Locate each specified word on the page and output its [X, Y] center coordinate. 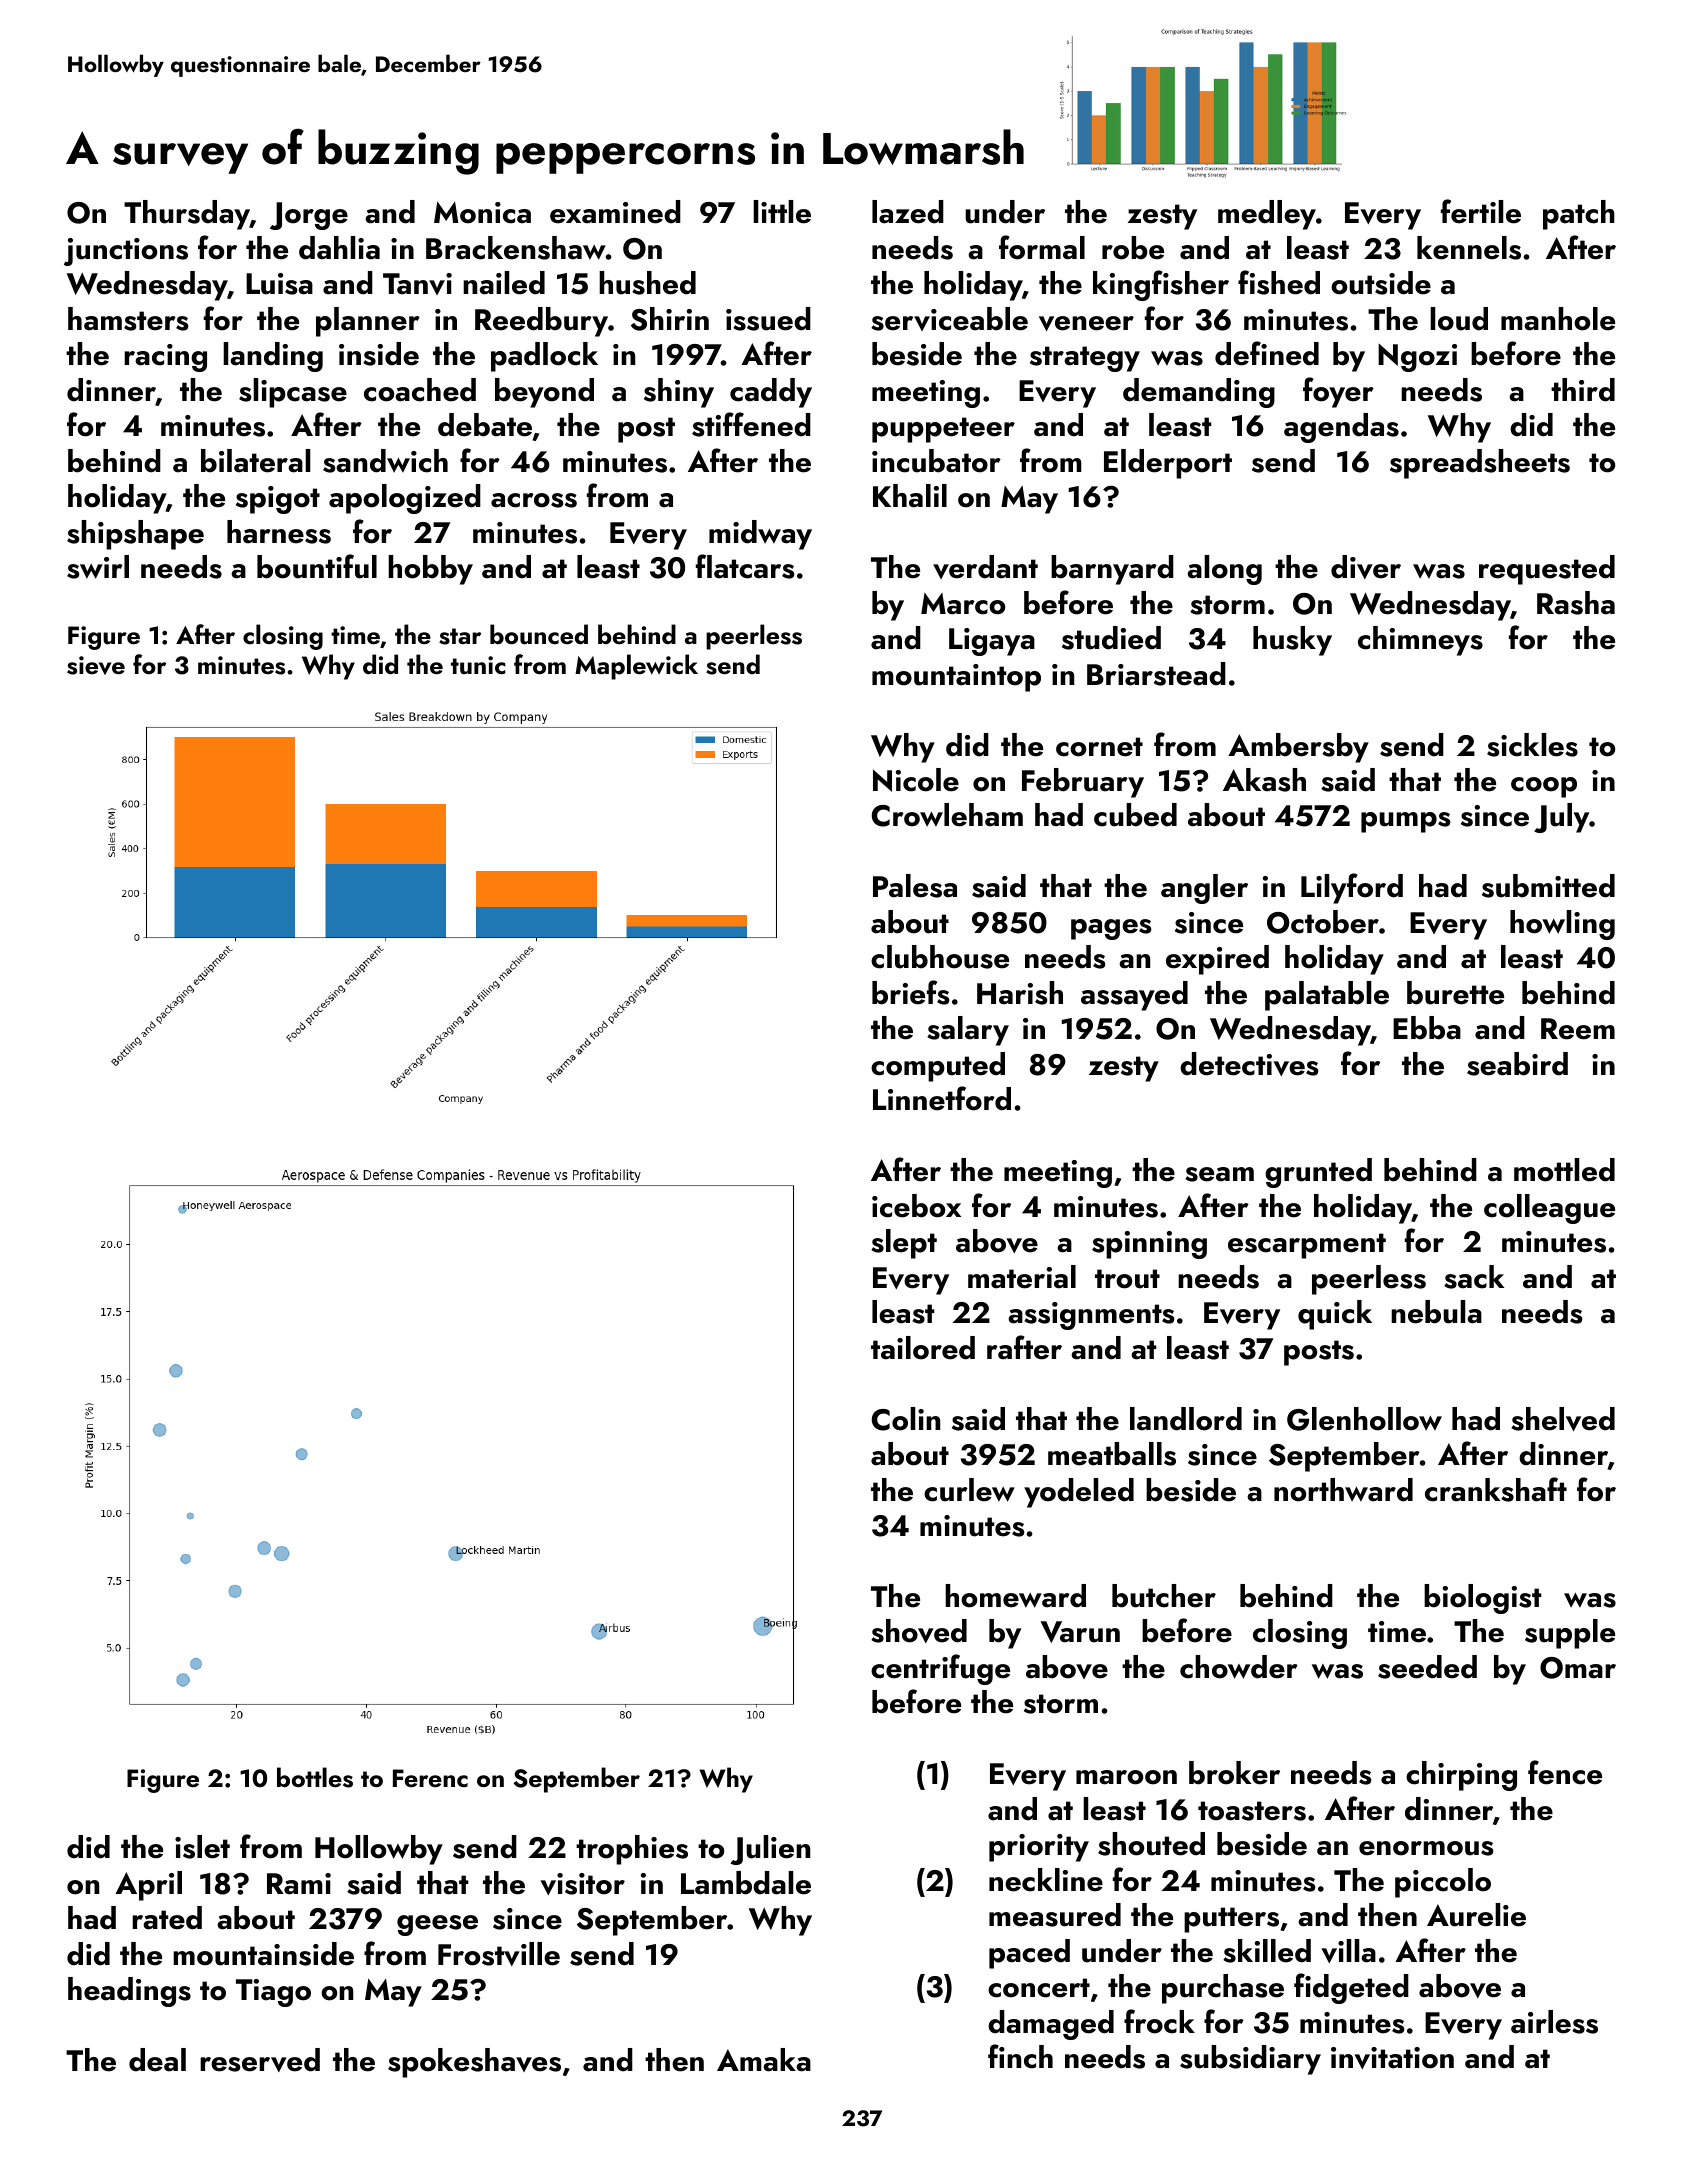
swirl [98, 567]
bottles [315, 1777]
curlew [969, 1490]
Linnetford [942, 1098]
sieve [96, 665]
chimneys [1420, 641]
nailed [504, 283]
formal [1042, 247]
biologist [1483, 1599]
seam [1219, 1174]
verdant [985, 567]
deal [157, 2060]
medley [1267, 215]
